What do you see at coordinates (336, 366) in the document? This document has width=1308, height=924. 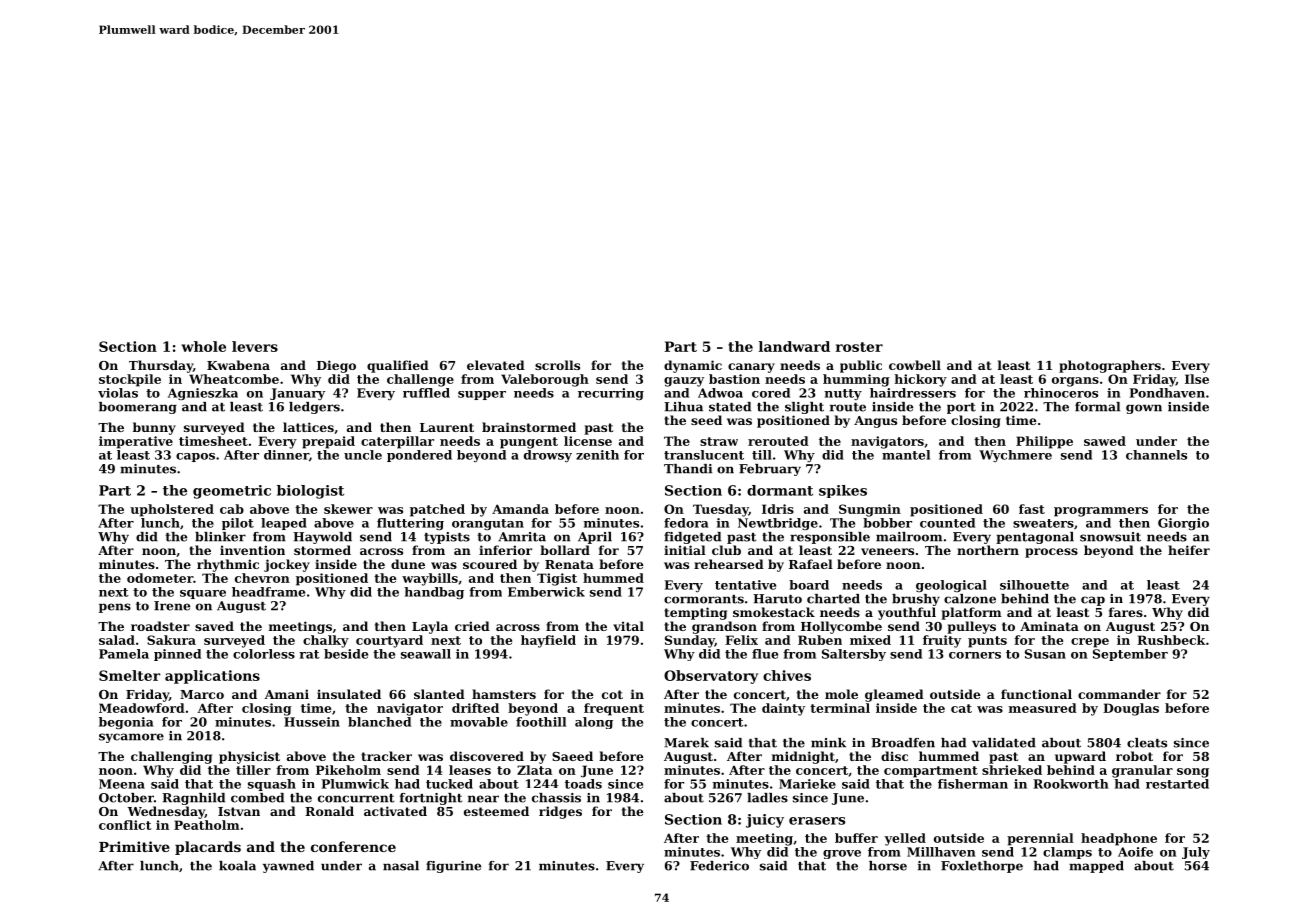 I see `Diego` at bounding box center [336, 366].
